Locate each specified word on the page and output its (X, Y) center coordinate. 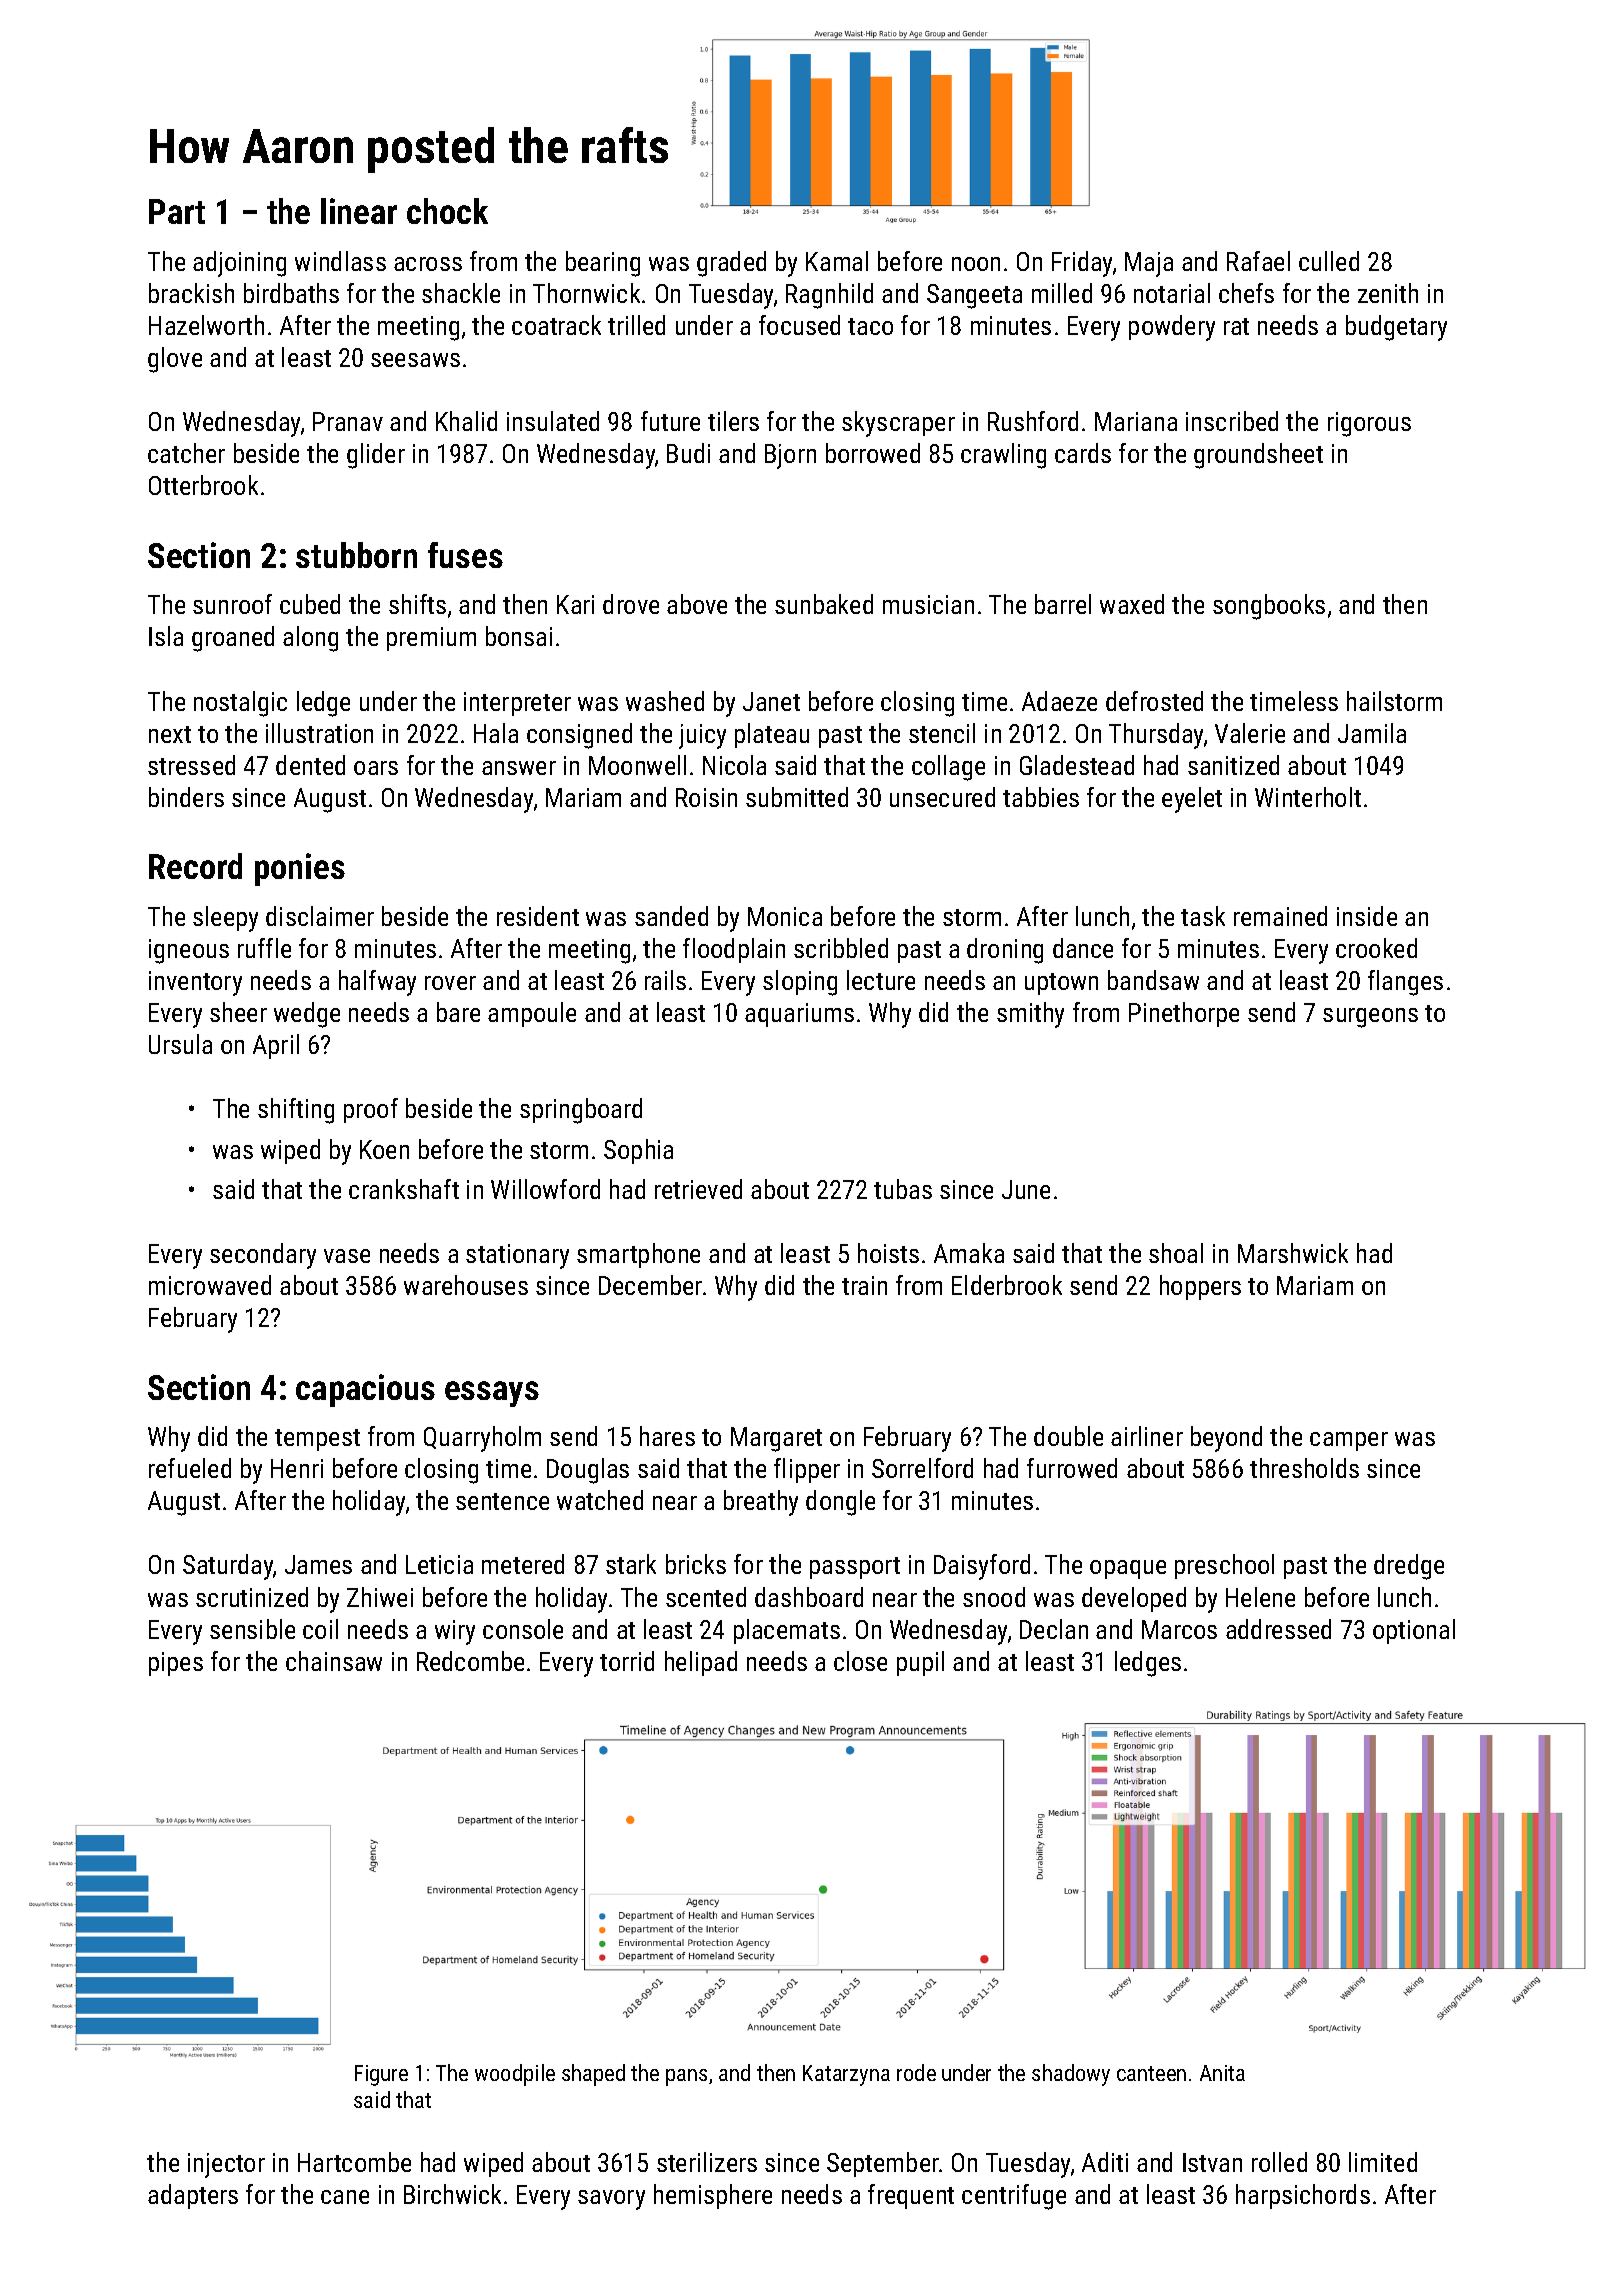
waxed (1132, 604)
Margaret (776, 1439)
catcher (186, 453)
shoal (1176, 1253)
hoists (888, 1253)
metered (523, 1564)
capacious (365, 1390)
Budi (688, 453)
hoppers (1200, 1287)
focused (799, 325)
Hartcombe (354, 2162)
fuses (465, 555)
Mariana (1136, 421)
